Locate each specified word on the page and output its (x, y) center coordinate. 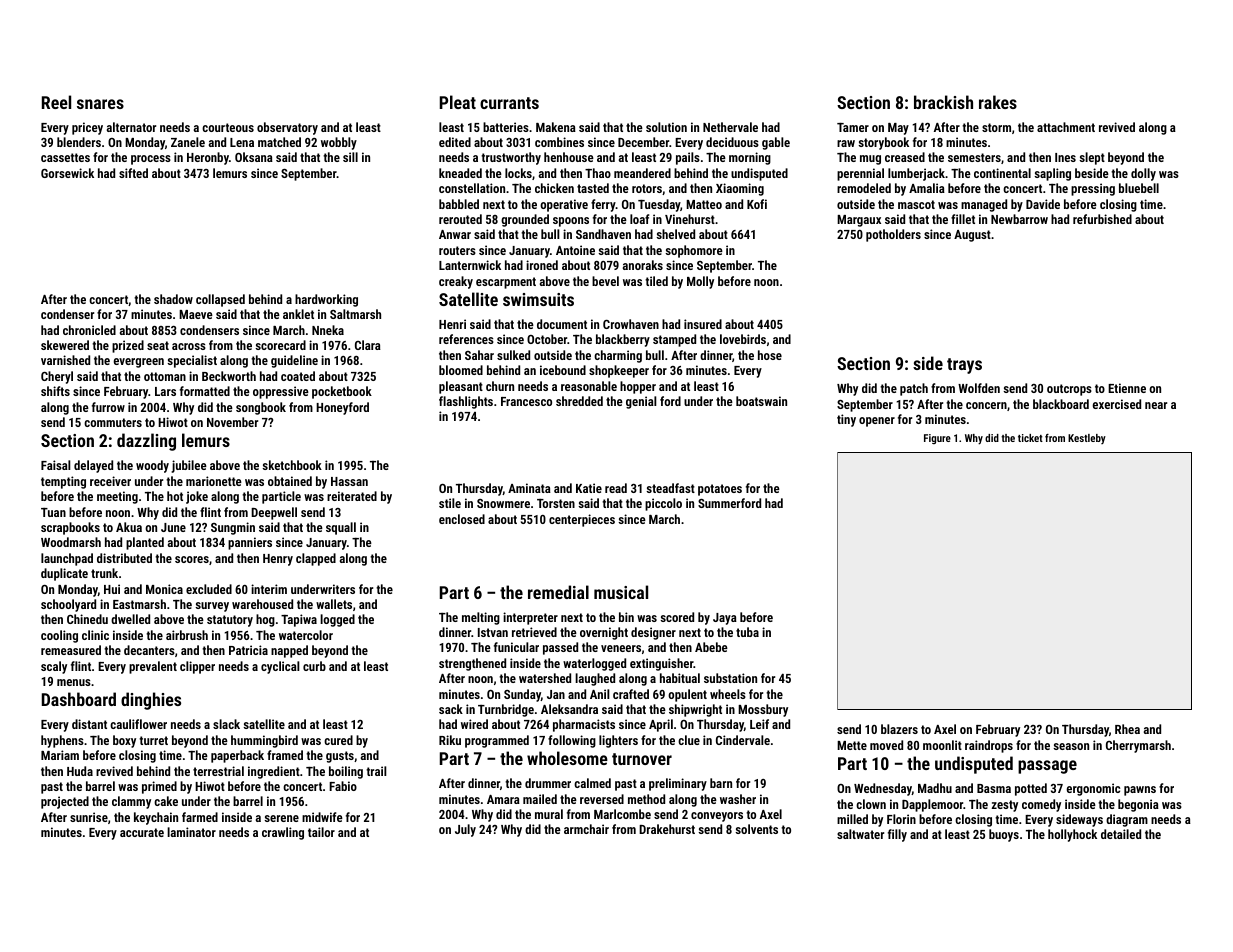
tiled (656, 281)
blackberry (623, 340)
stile (450, 503)
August (972, 236)
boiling (346, 772)
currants (509, 103)
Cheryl (57, 377)
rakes (998, 102)
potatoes (720, 490)
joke (197, 497)
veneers (621, 648)
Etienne (1127, 388)
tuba (747, 632)
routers (457, 250)
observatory (287, 128)
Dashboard (79, 699)
